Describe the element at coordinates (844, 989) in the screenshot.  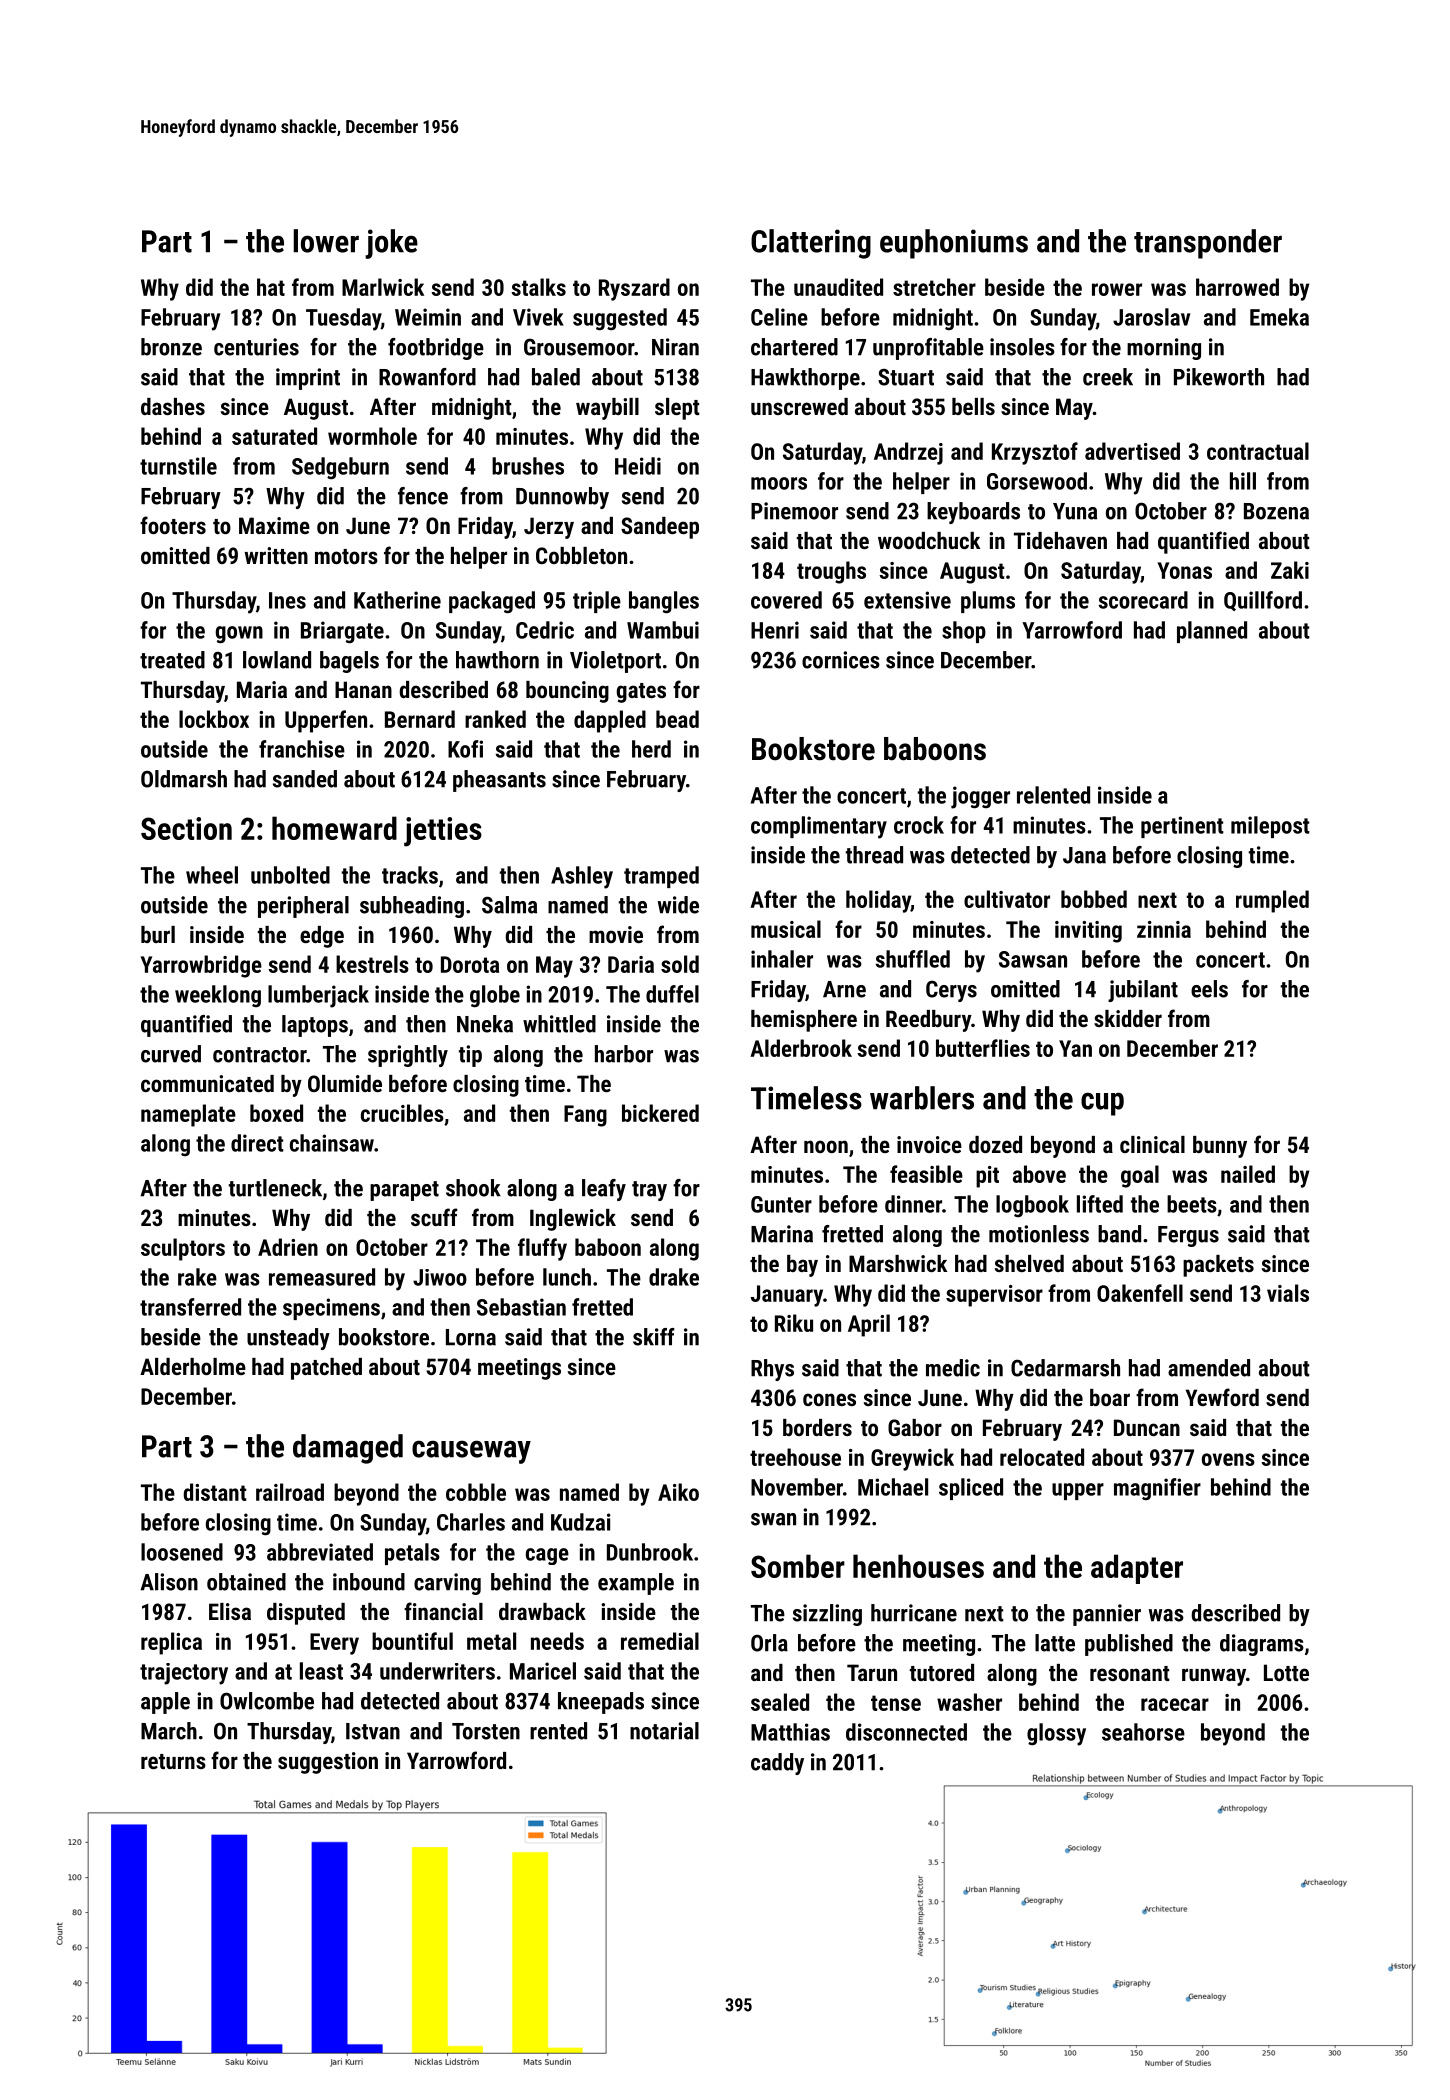
I see `Arne` at that location.
